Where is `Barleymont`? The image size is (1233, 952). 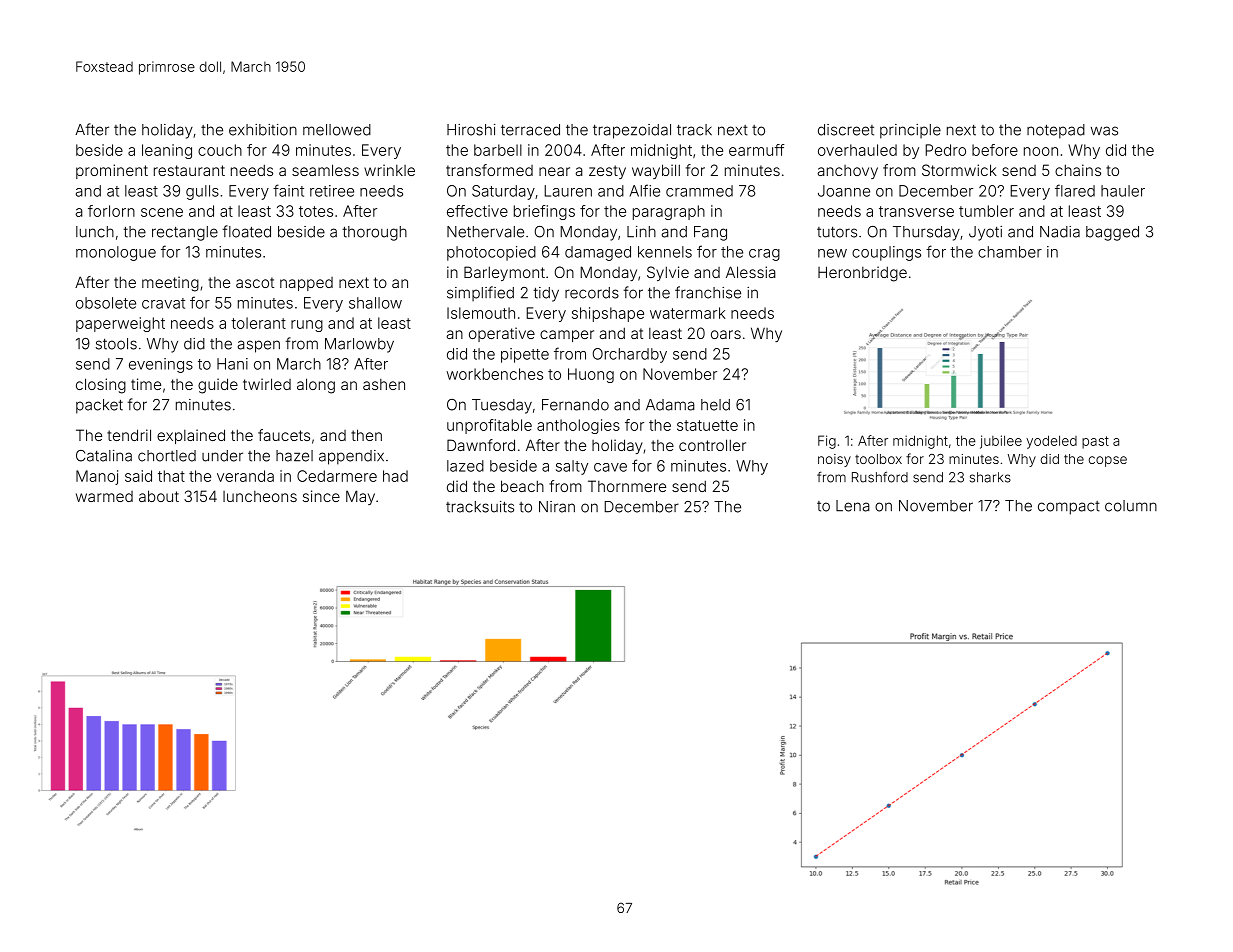
Barleymont is located at coordinates (504, 273).
